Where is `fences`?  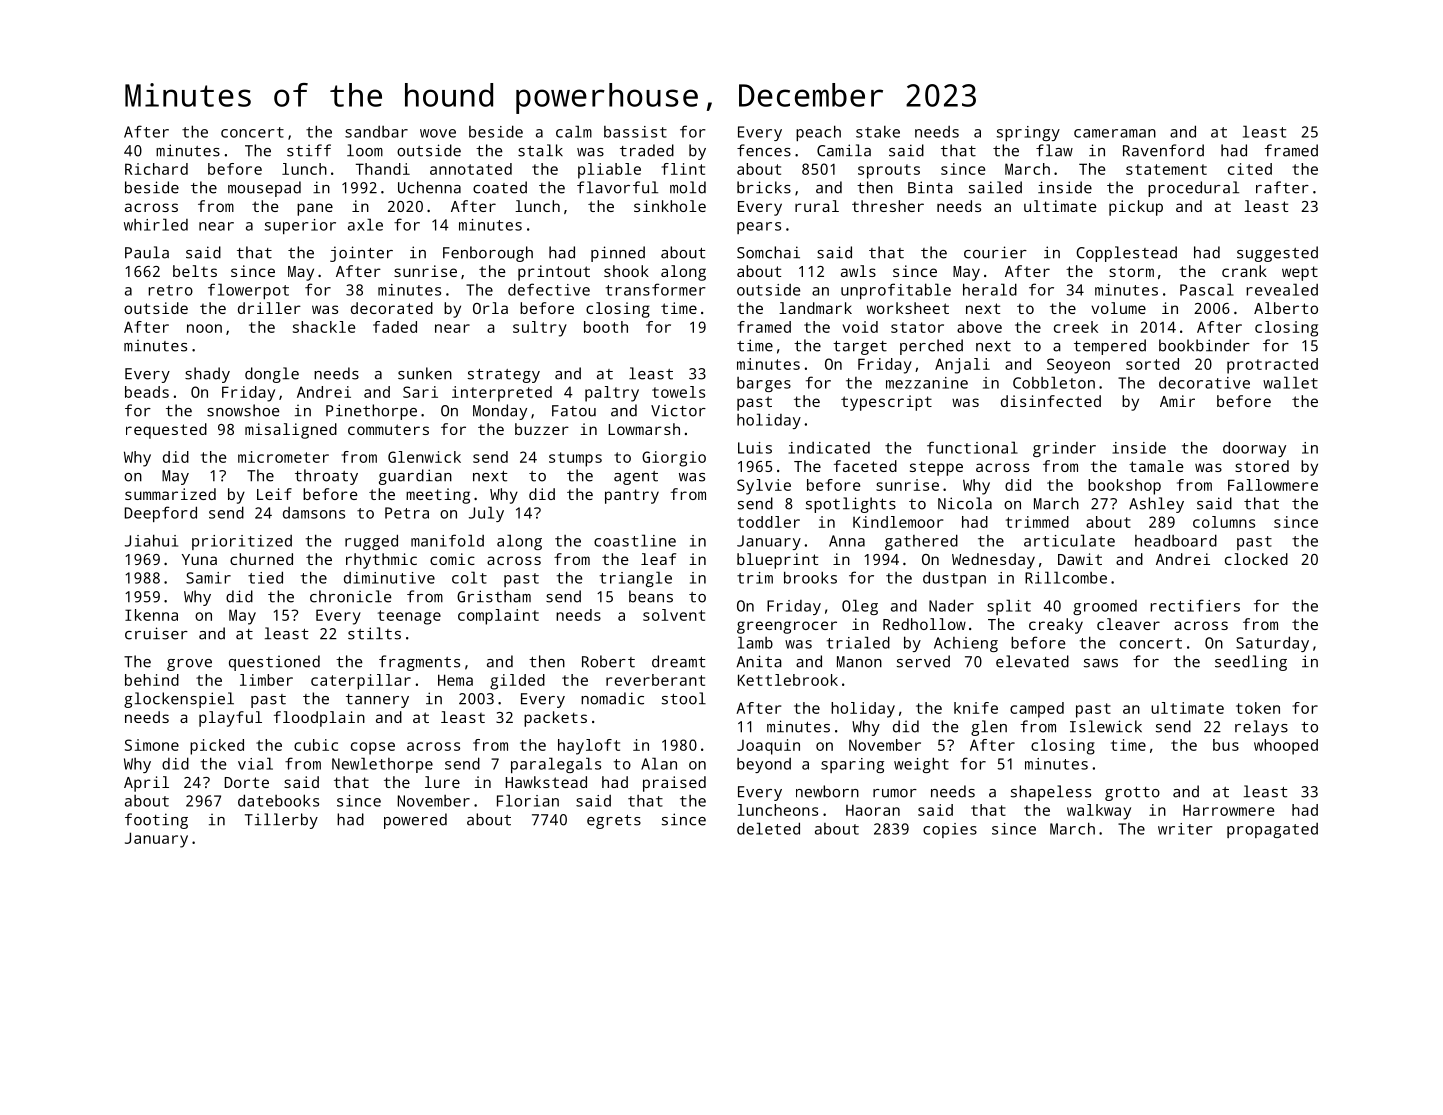 fences is located at coordinates (764, 150).
